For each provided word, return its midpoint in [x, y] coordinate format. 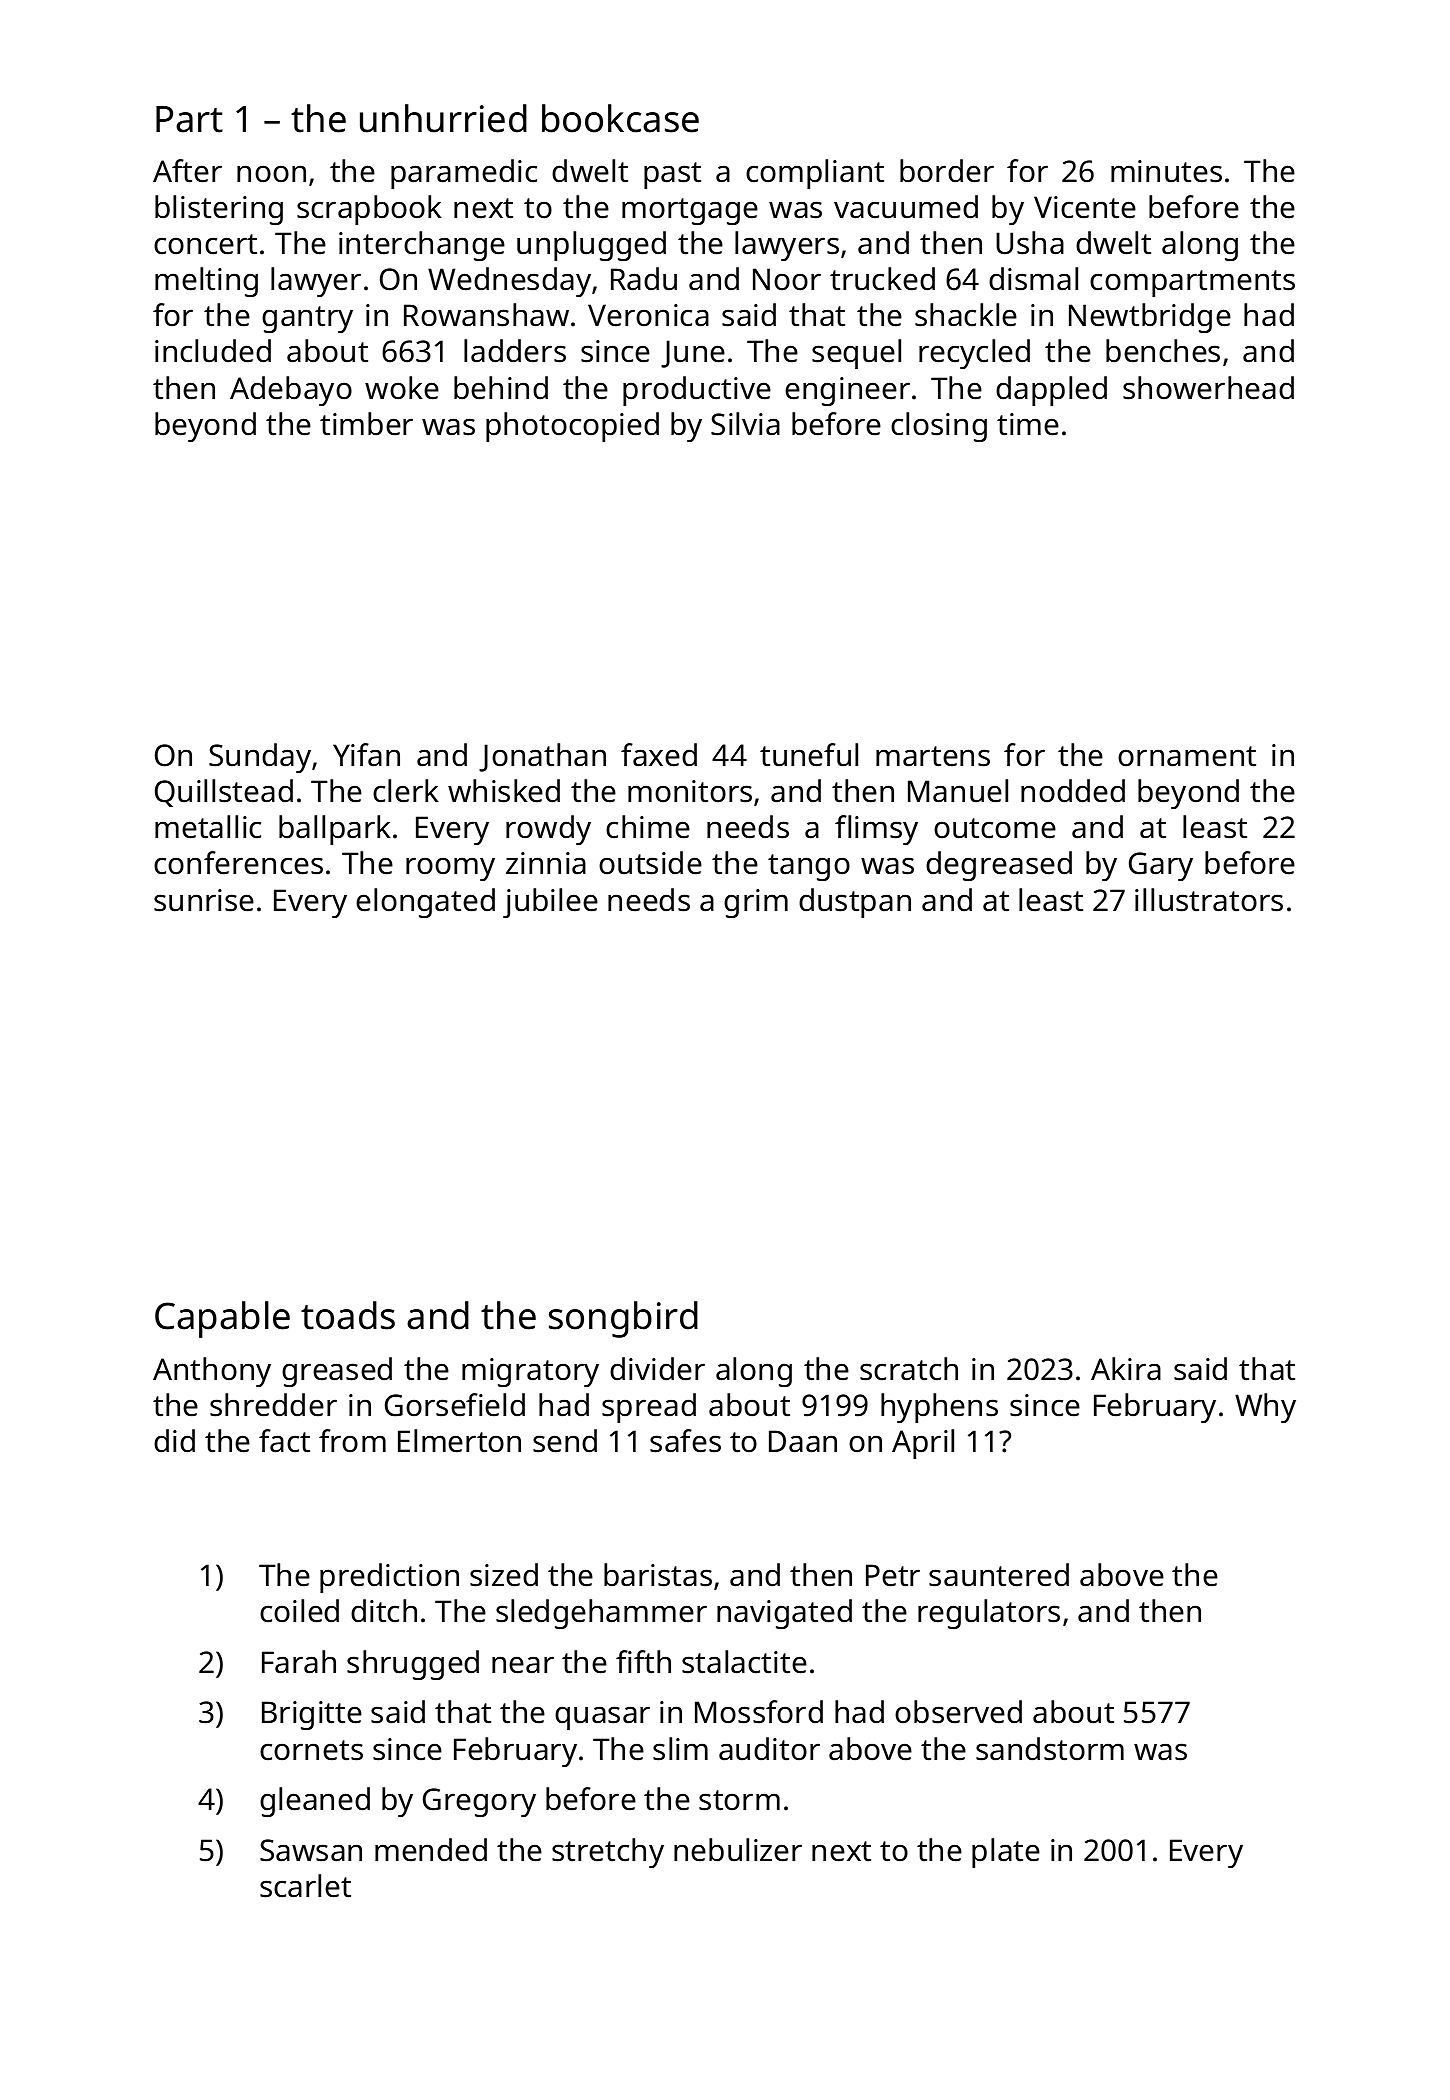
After [187, 171]
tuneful [809, 755]
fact [284, 1441]
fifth [643, 1662]
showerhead [1208, 388]
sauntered [999, 1575]
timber [366, 424]
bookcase [620, 118]
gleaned [315, 1802]
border [947, 171]
